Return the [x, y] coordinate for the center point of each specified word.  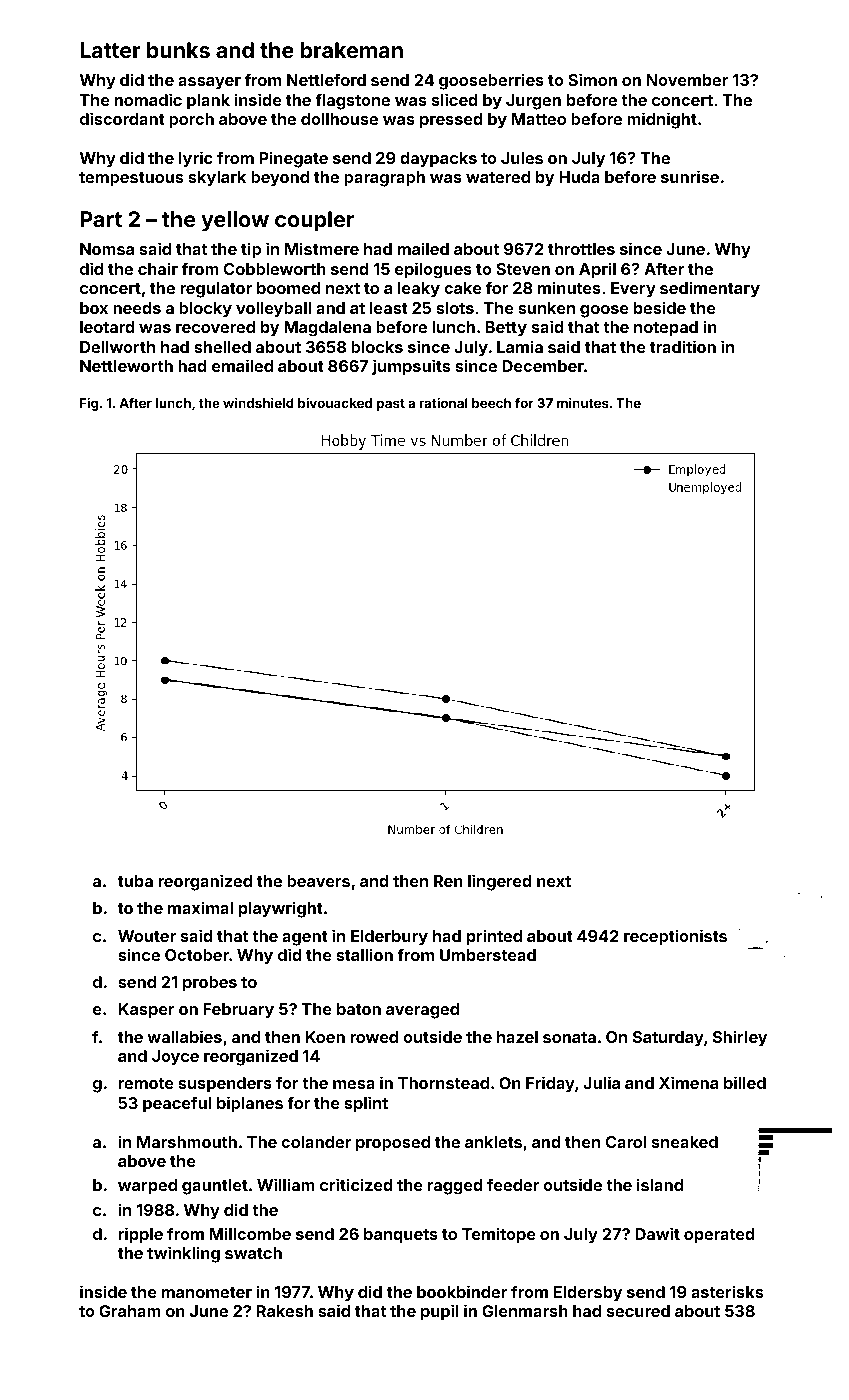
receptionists [675, 937]
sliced [455, 99]
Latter [110, 50]
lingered [500, 882]
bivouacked [335, 403]
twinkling [183, 1254]
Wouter [147, 936]
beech [491, 403]
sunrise [690, 176]
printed [494, 937]
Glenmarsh [525, 1311]
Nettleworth [126, 366]
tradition [683, 346]
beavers [318, 881]
